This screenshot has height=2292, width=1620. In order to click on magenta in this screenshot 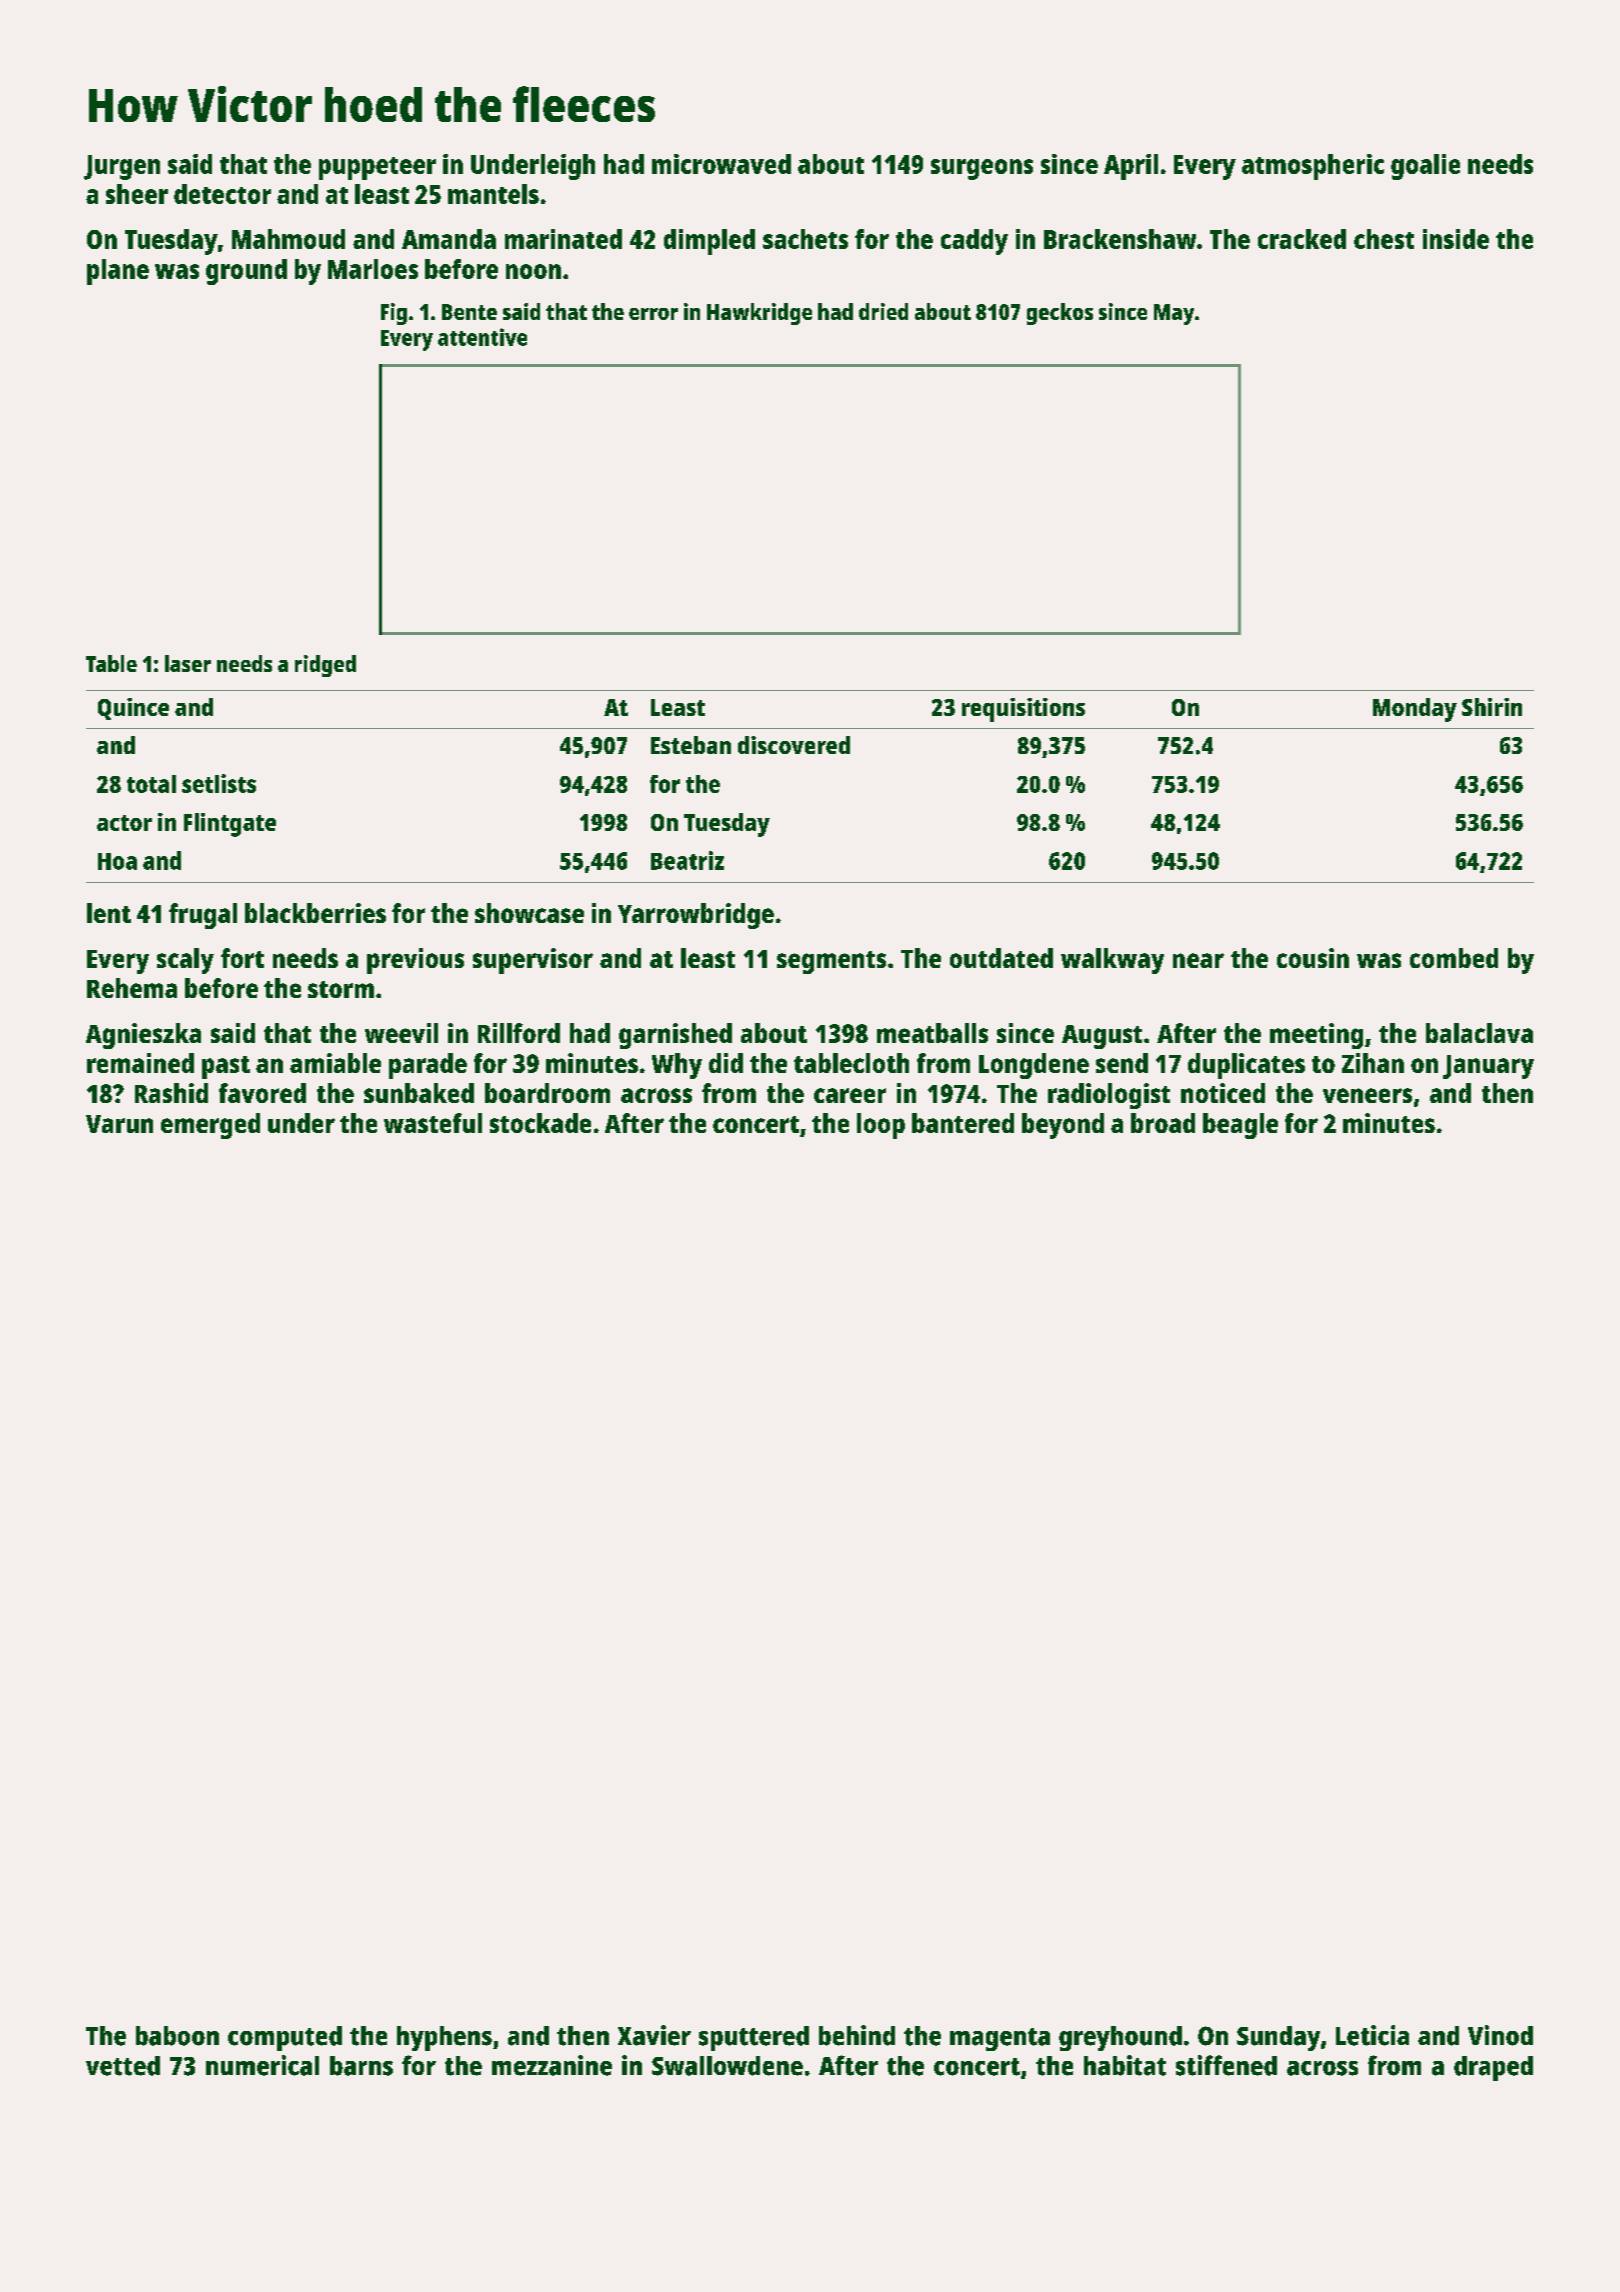, I will do `click(1000, 2039)`.
